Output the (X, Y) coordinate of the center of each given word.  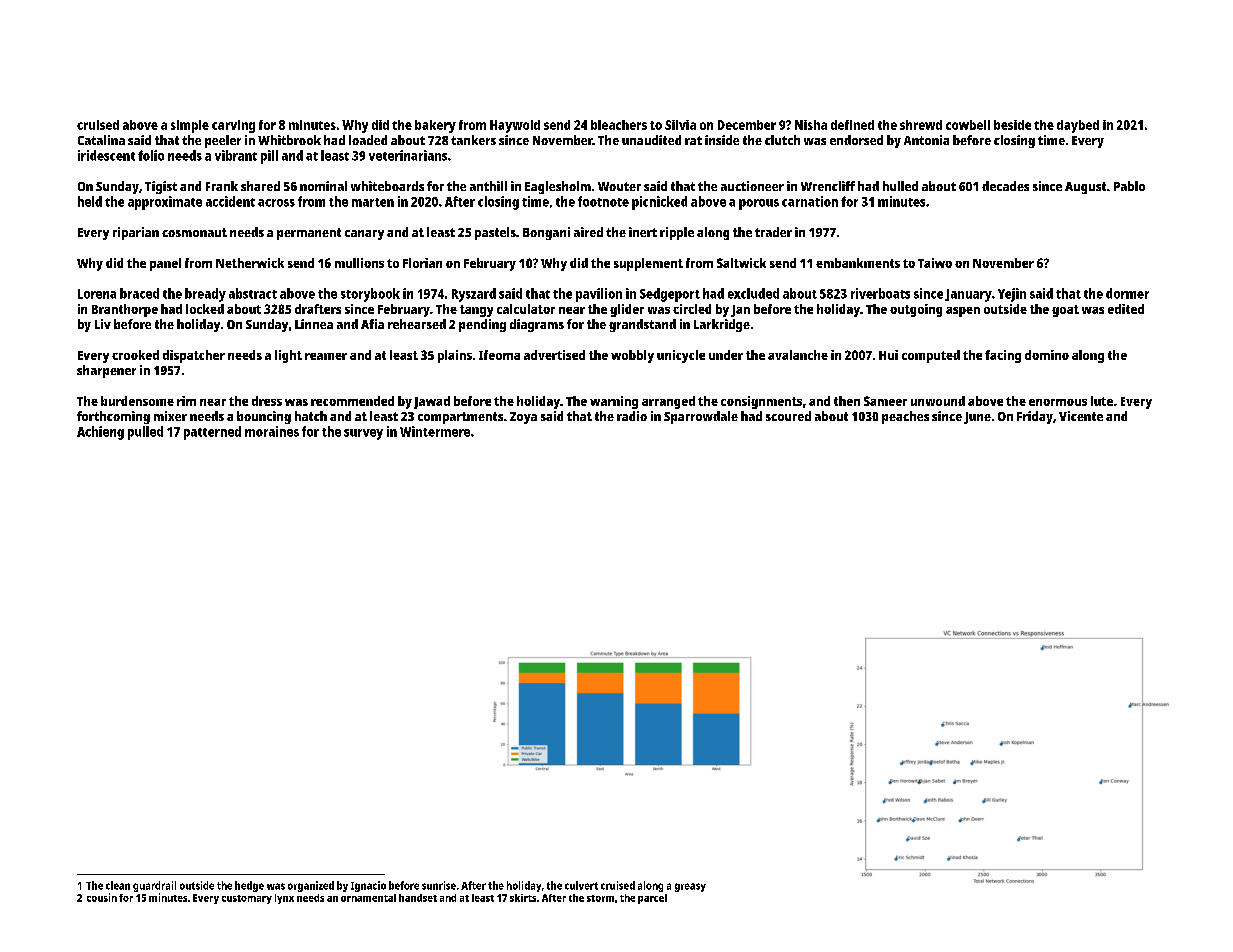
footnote (603, 201)
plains (455, 356)
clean (118, 885)
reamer (326, 356)
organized (311, 886)
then (847, 401)
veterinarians (408, 155)
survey (363, 434)
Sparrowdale (701, 417)
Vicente (1081, 416)
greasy (690, 887)
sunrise (439, 885)
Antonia (926, 140)
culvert (581, 885)
